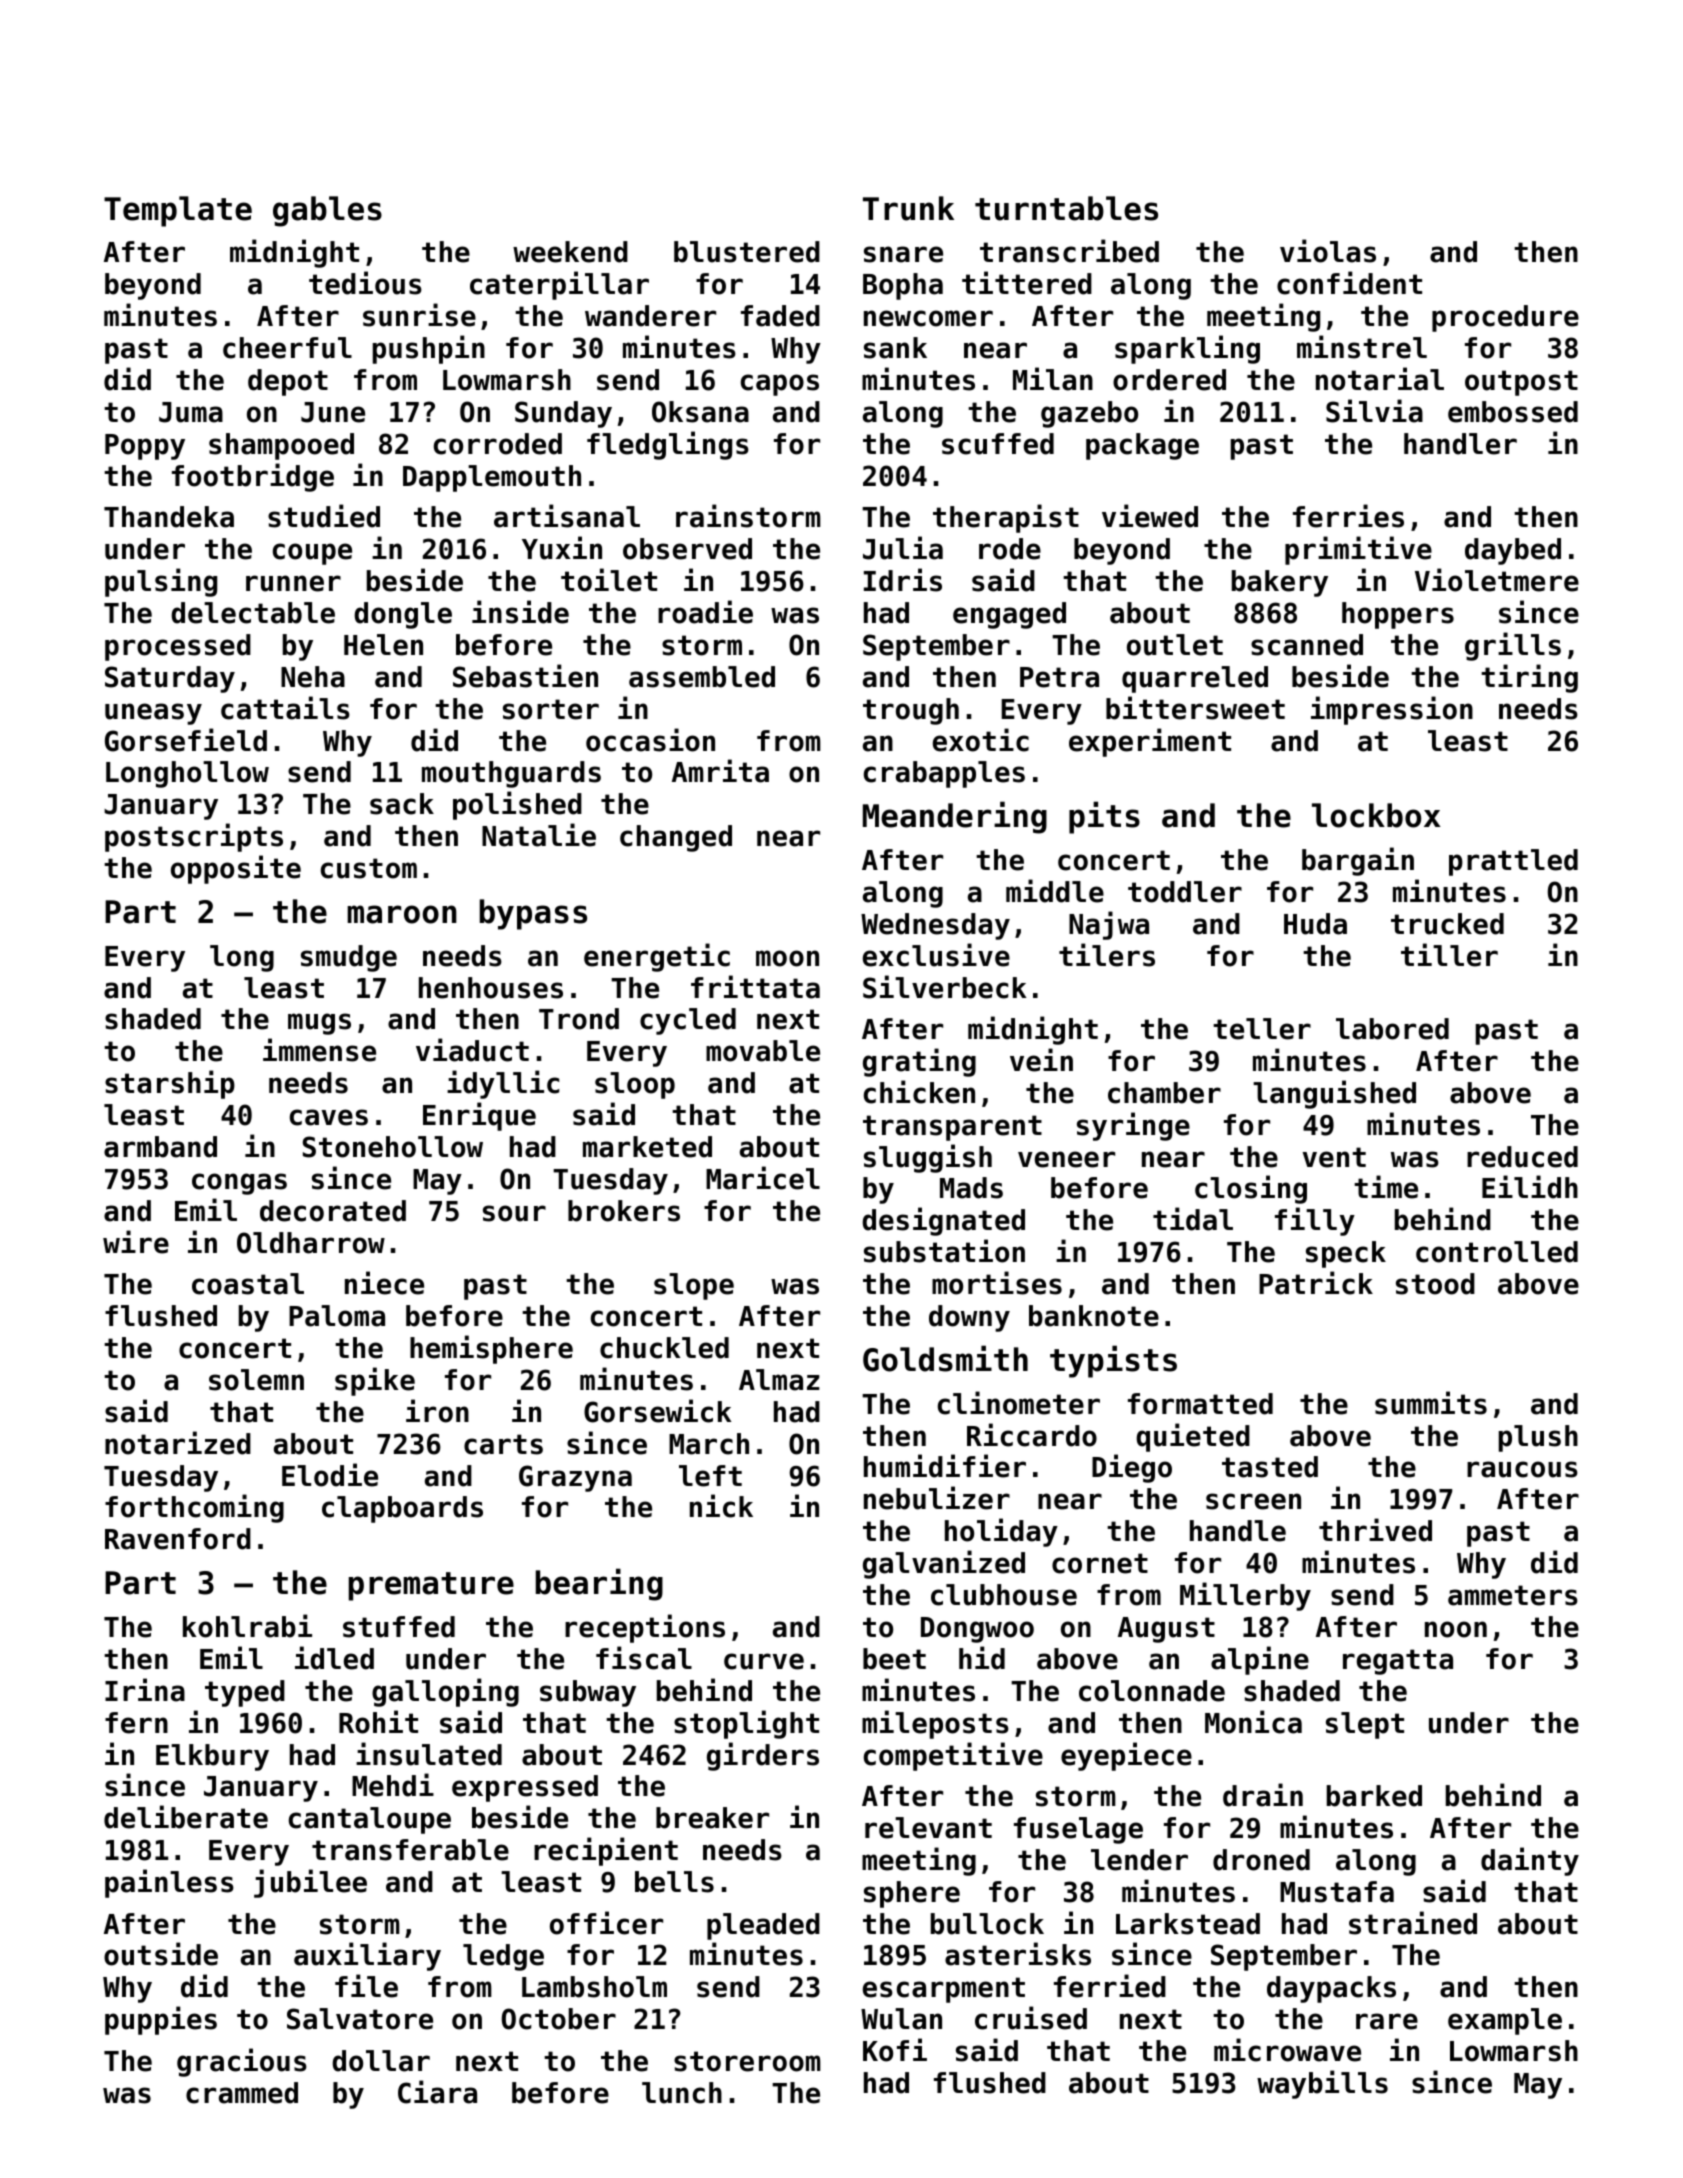 This screenshot has height=2178, width=1683. I want to click on fuselage, so click(1078, 1830).
